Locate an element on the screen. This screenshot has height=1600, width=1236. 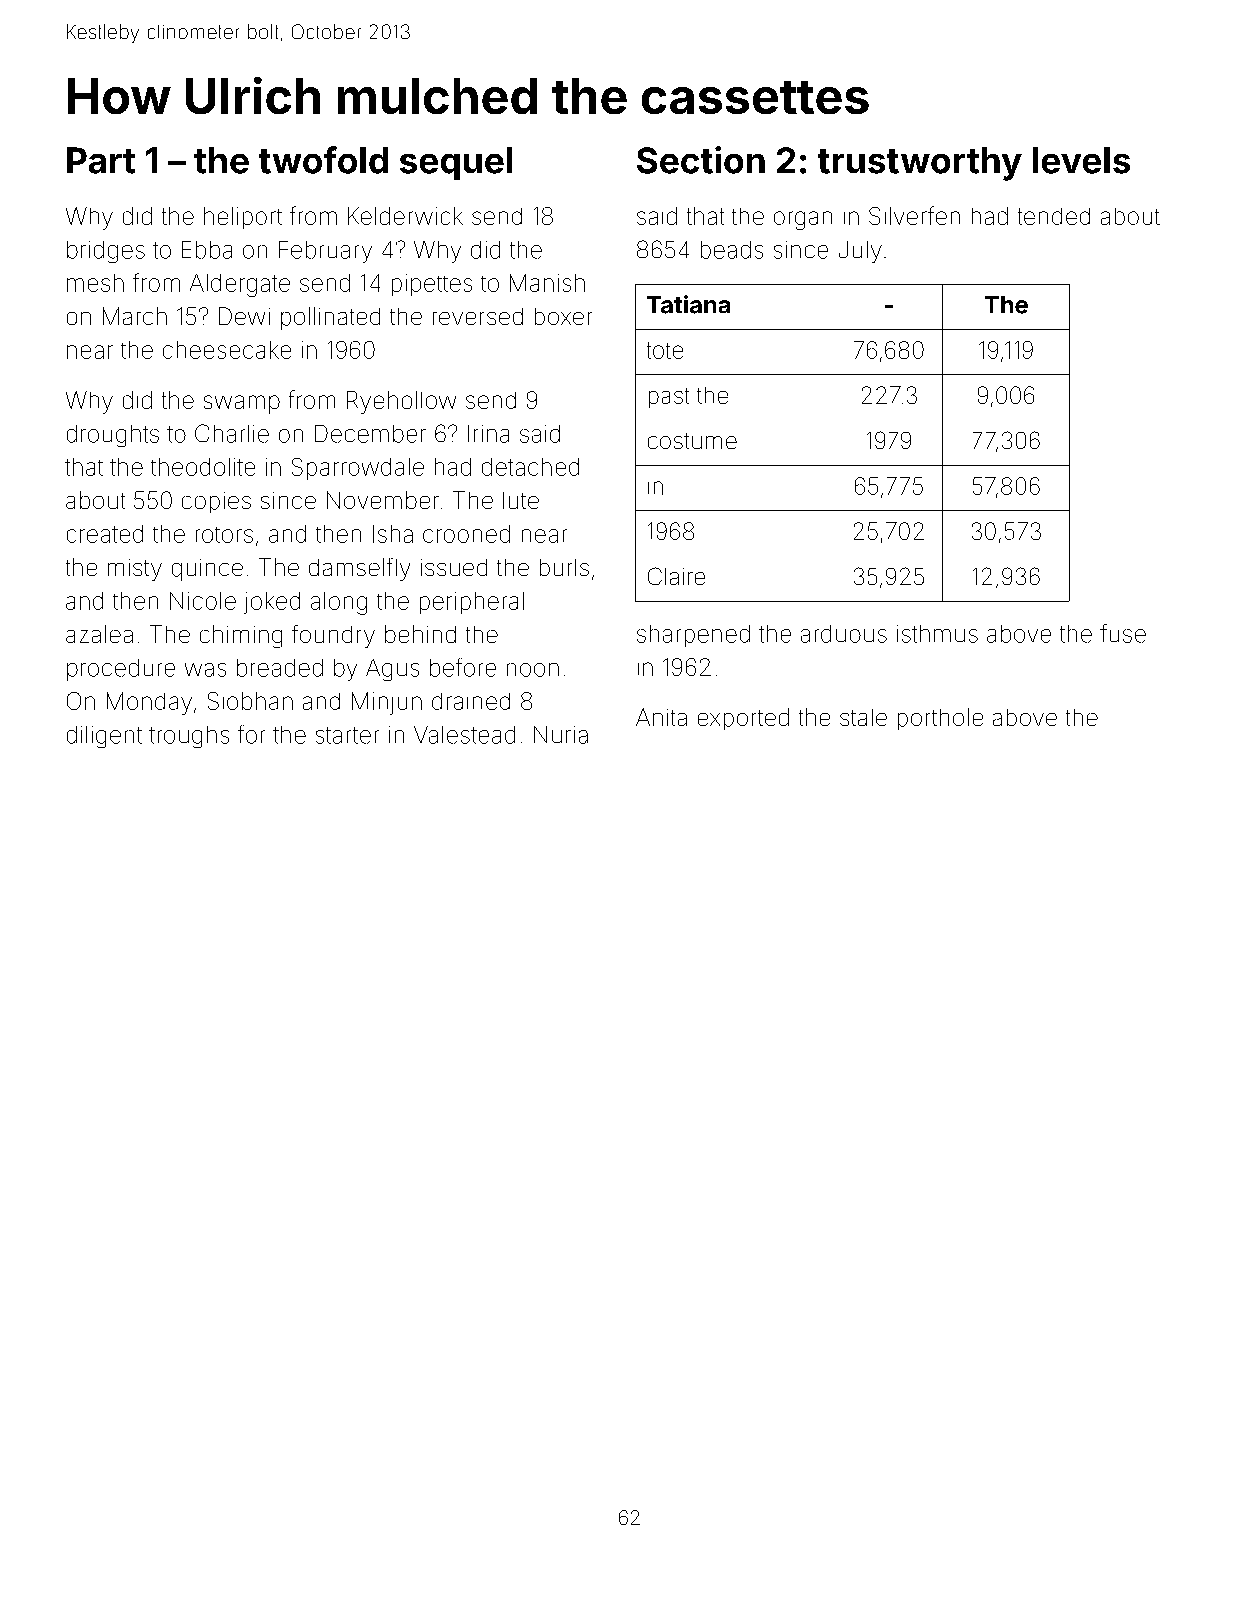
fuse is located at coordinates (1123, 633).
